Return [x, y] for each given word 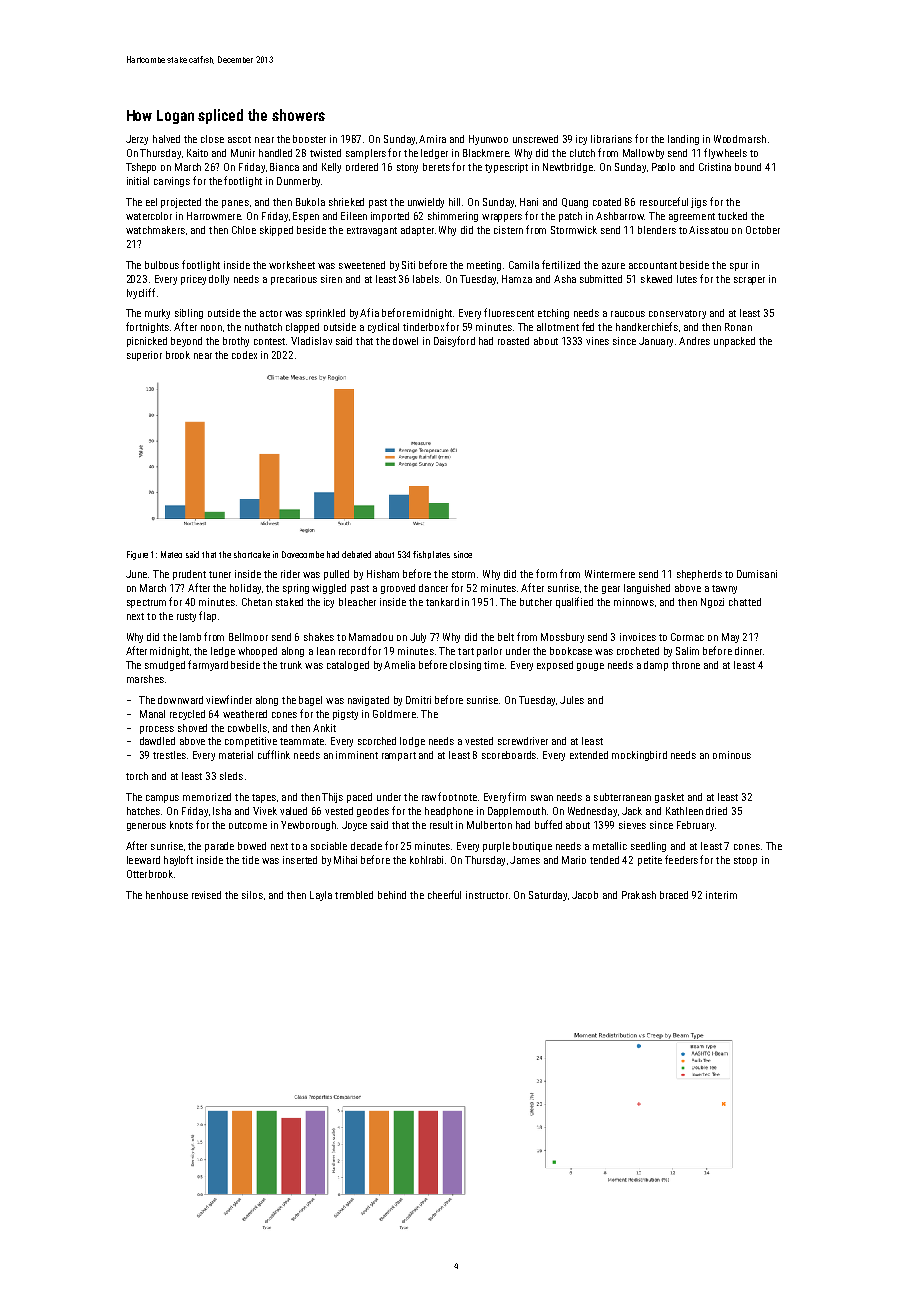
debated [356, 554]
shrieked [346, 202]
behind [392, 895]
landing [683, 140]
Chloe [244, 230]
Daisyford [454, 341]
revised [206, 895]
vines [597, 341]
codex [244, 355]
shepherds [699, 575]
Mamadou [371, 637]
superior [144, 356]
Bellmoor [248, 637]
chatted [745, 602]
